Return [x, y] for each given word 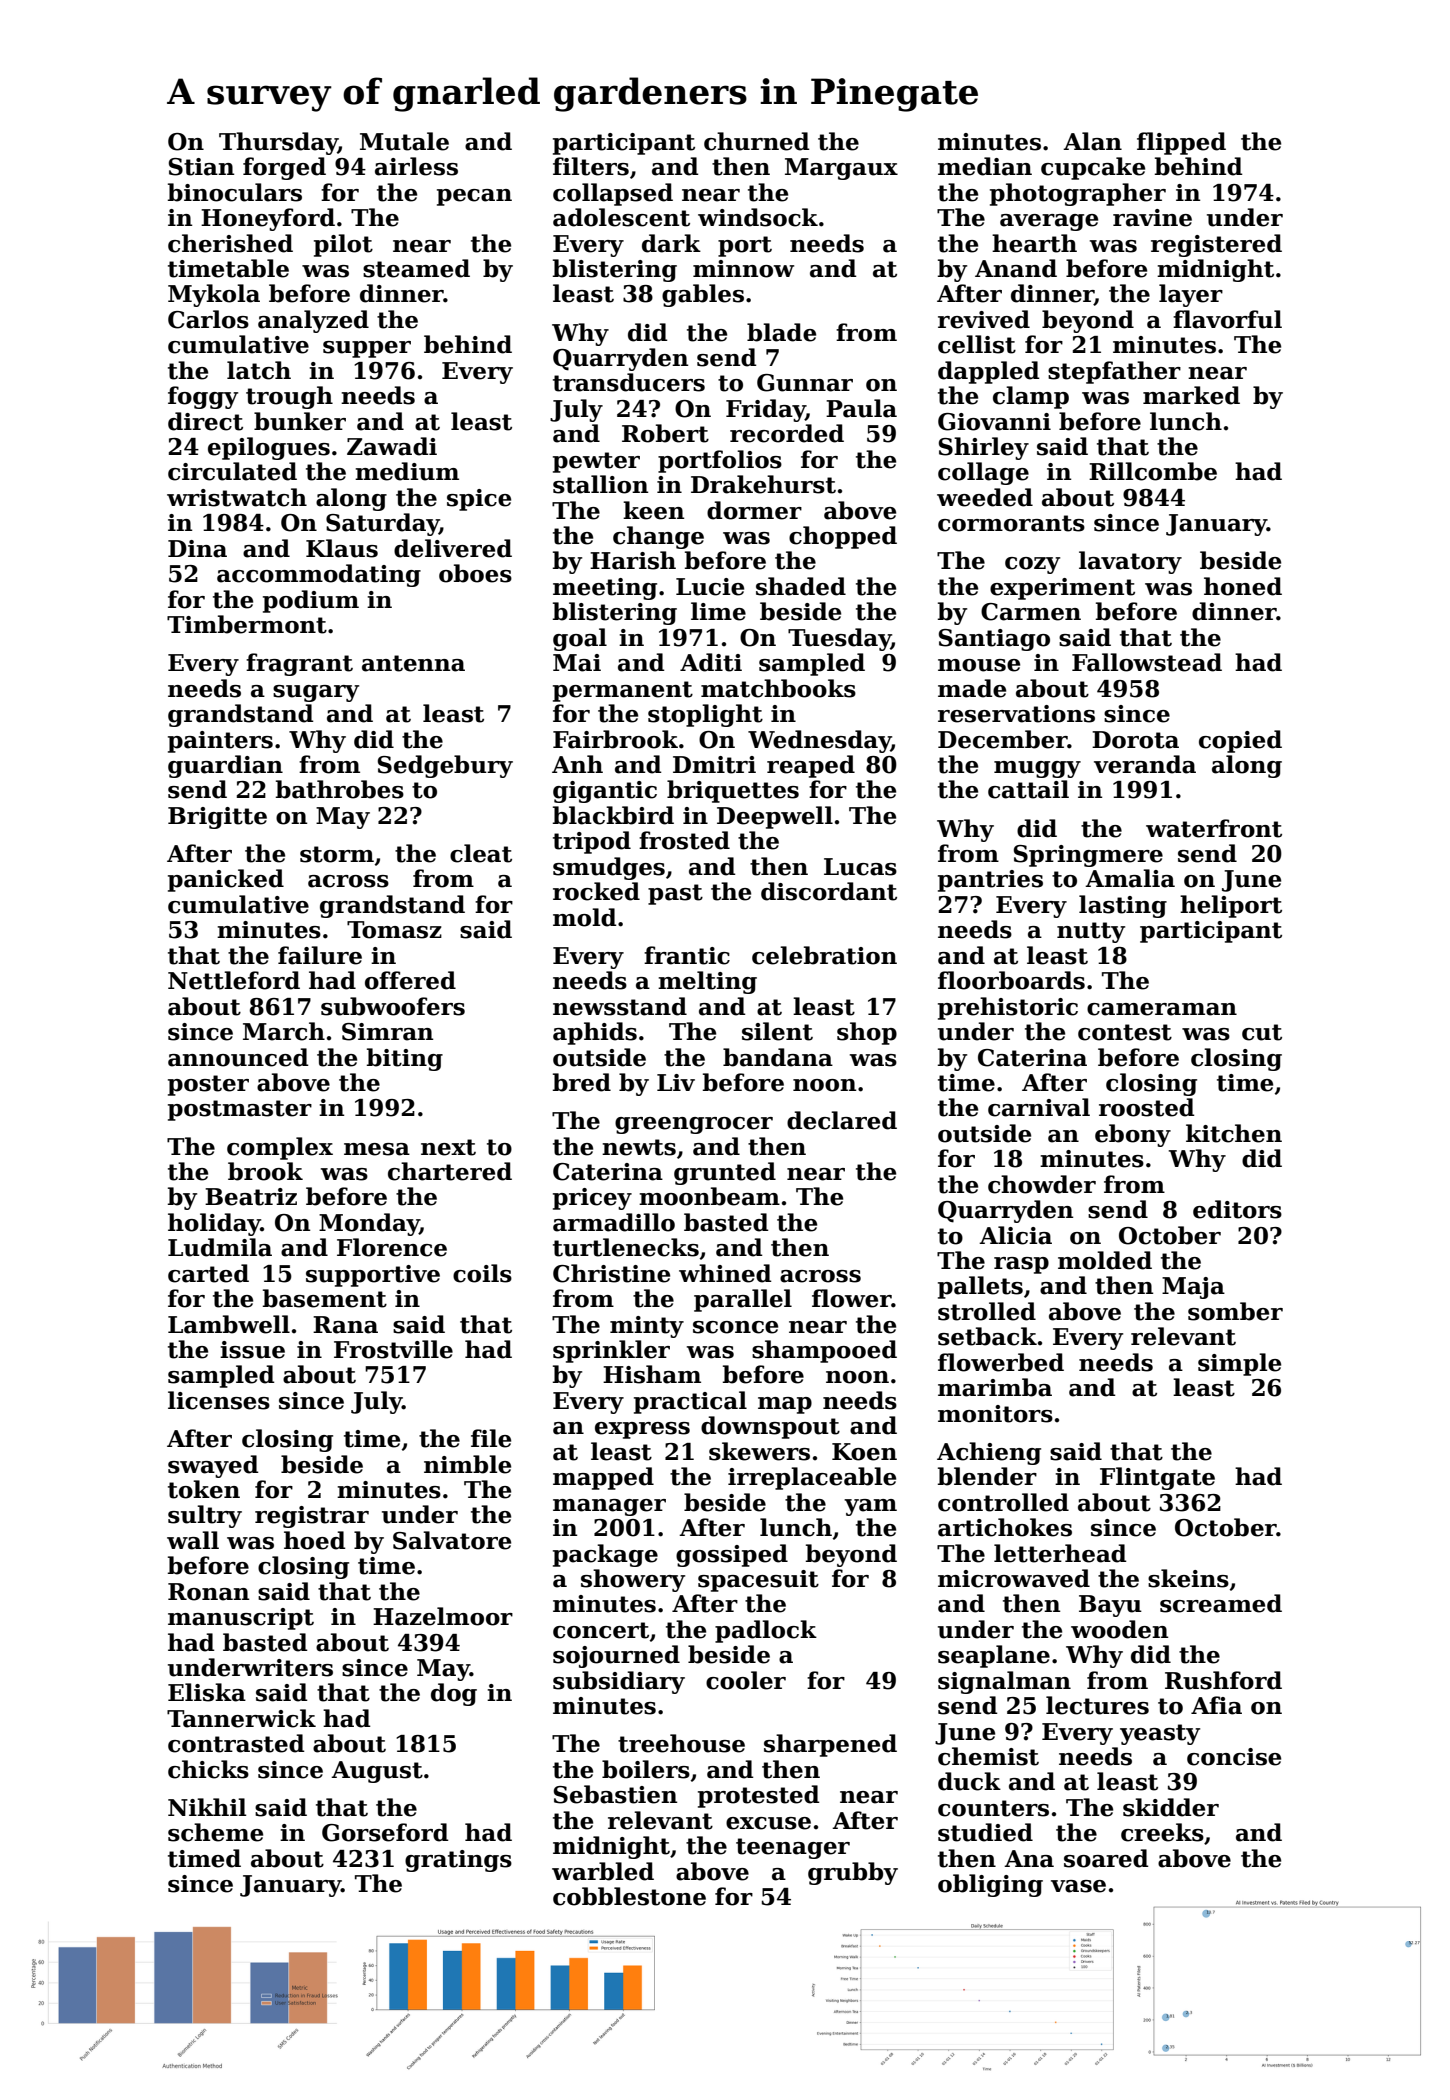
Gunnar [805, 383]
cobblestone [629, 1896]
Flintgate [1157, 1478]
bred [582, 1082]
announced [238, 1057]
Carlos [208, 319]
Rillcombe [1153, 471]
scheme [215, 1832]
